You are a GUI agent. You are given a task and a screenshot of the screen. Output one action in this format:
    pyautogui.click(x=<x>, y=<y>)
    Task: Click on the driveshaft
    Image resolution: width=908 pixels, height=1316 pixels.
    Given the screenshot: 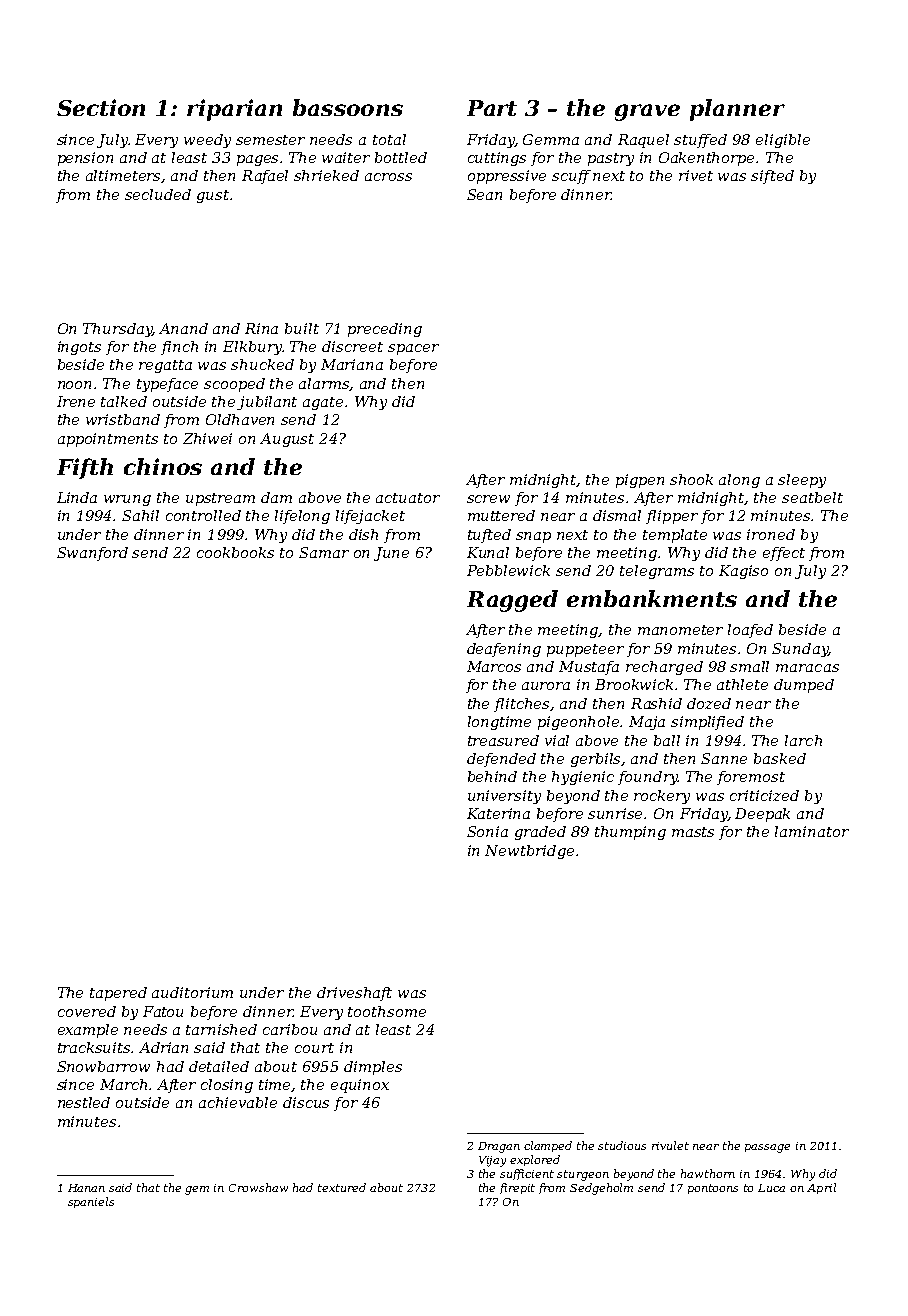 What is the action you would take?
    pyautogui.click(x=354, y=994)
